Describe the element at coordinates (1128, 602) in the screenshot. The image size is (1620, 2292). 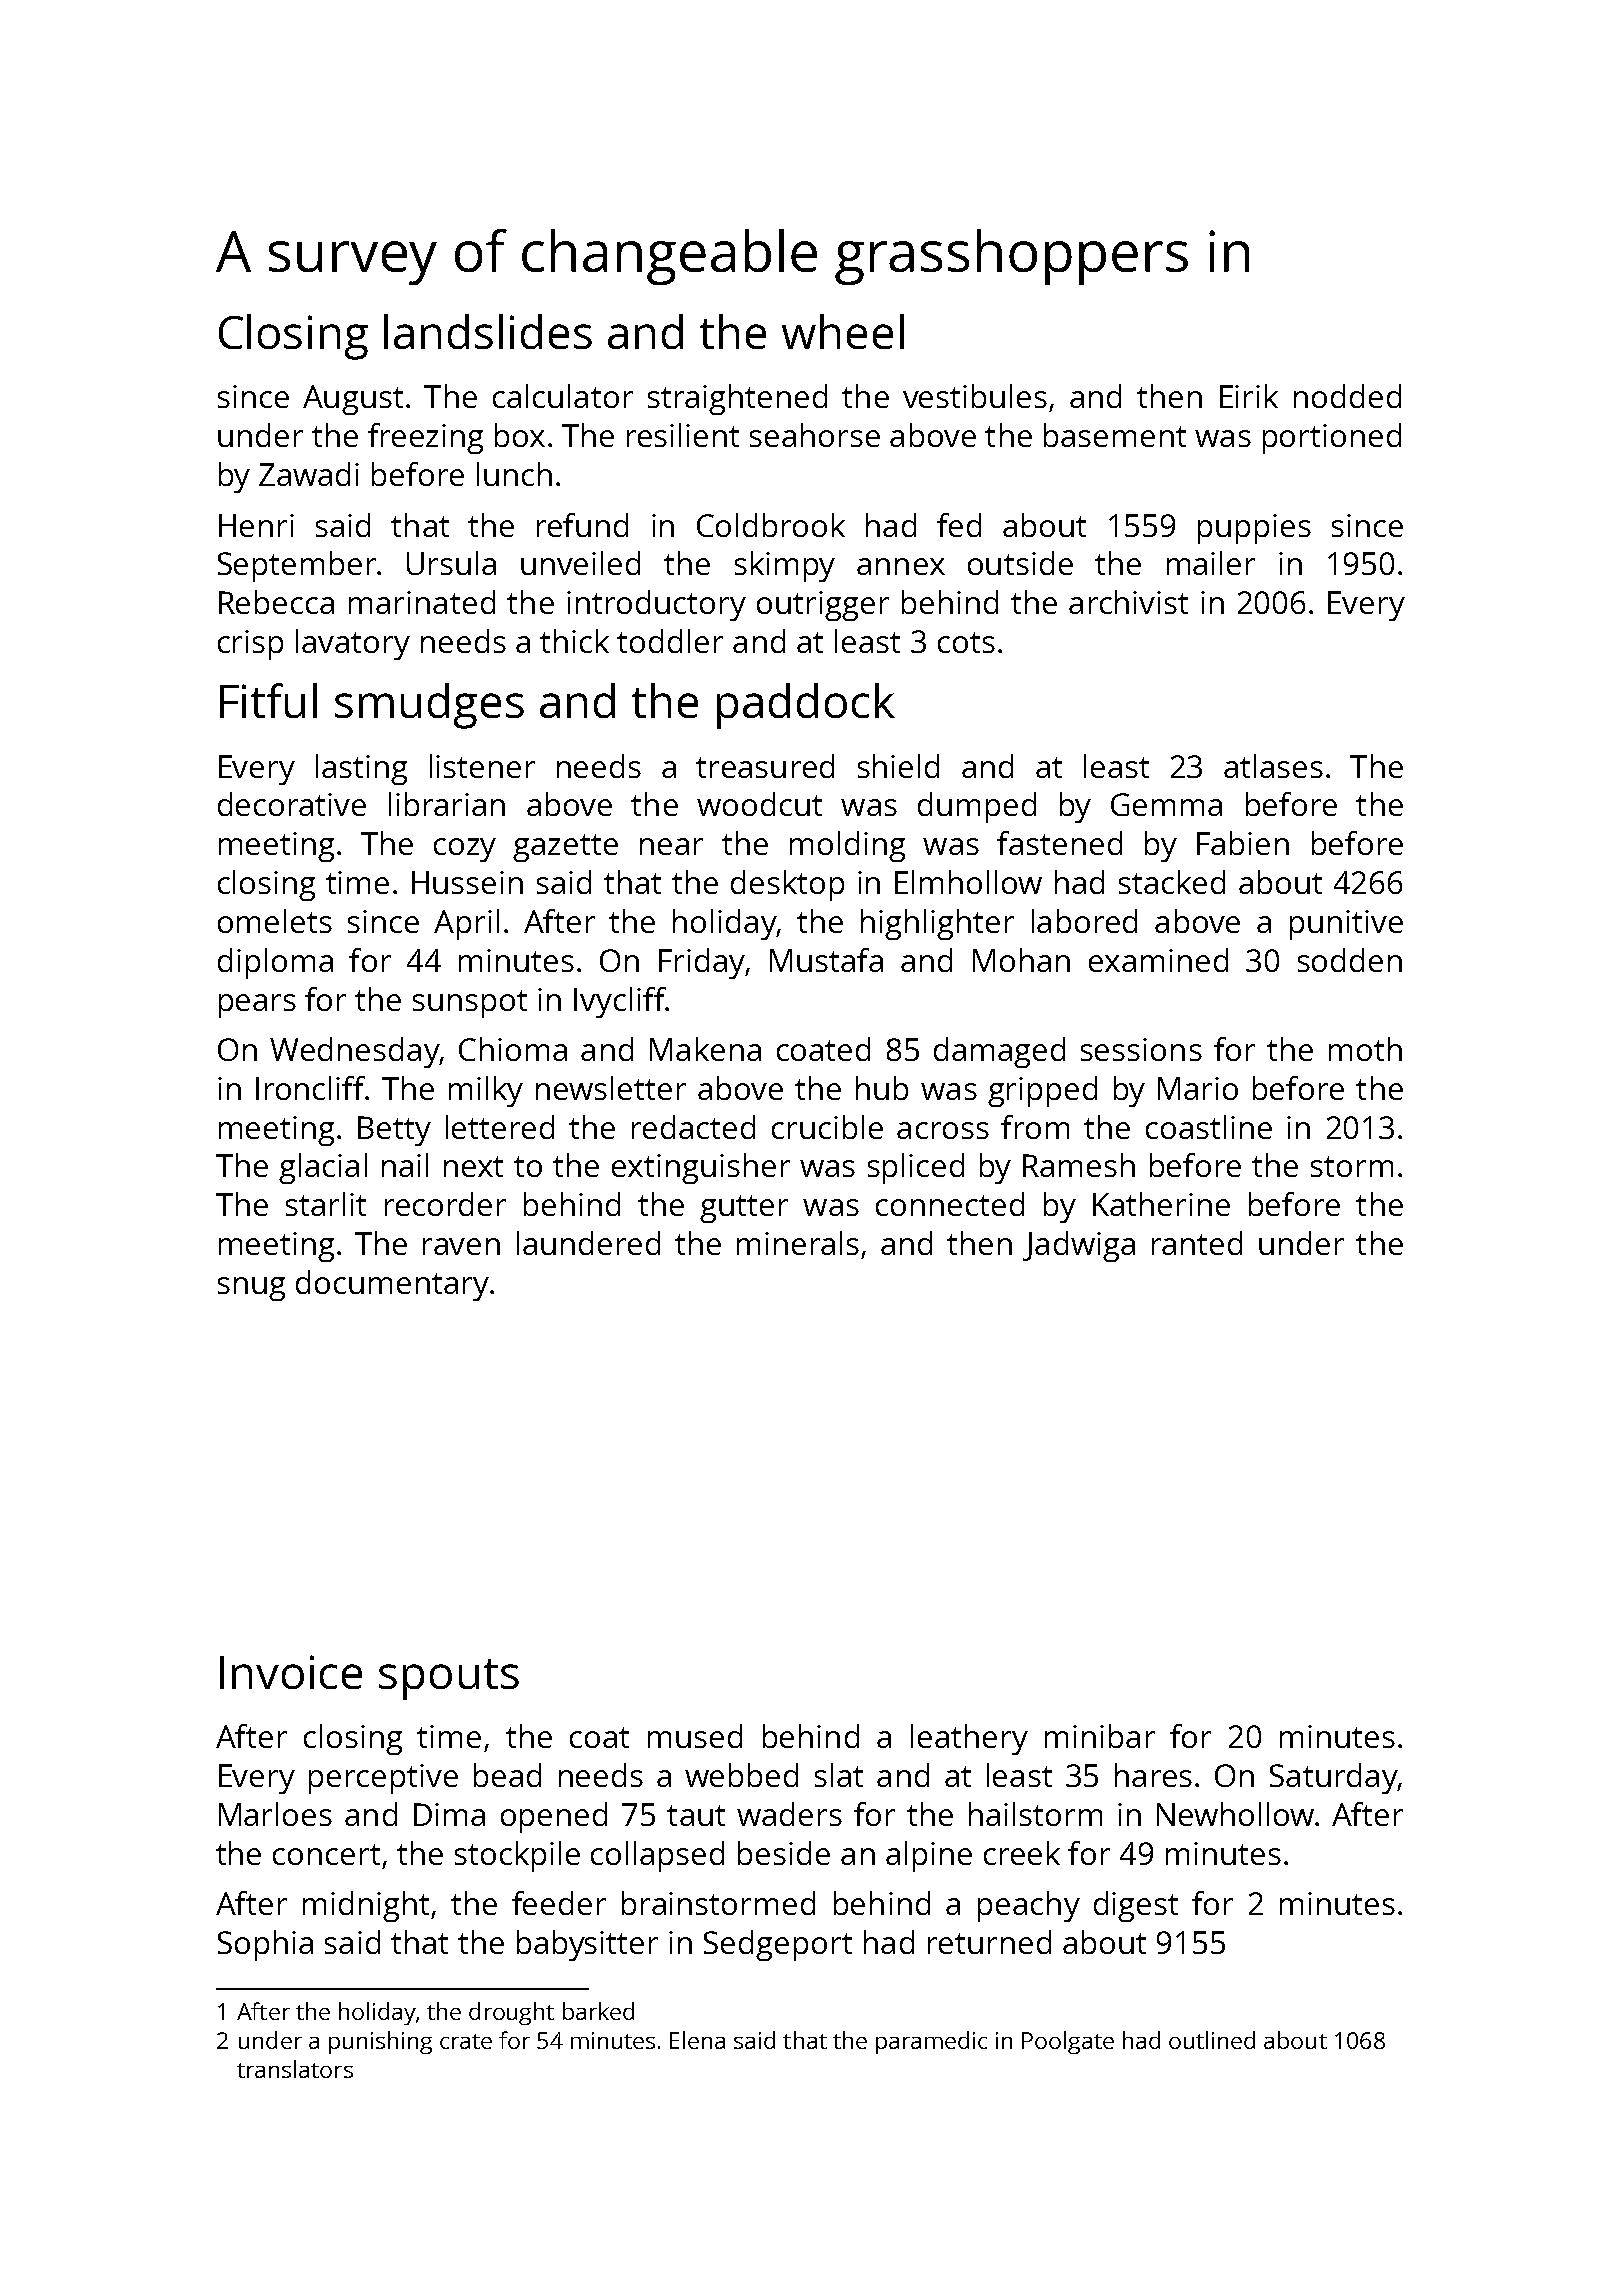
I see `archivist` at that location.
